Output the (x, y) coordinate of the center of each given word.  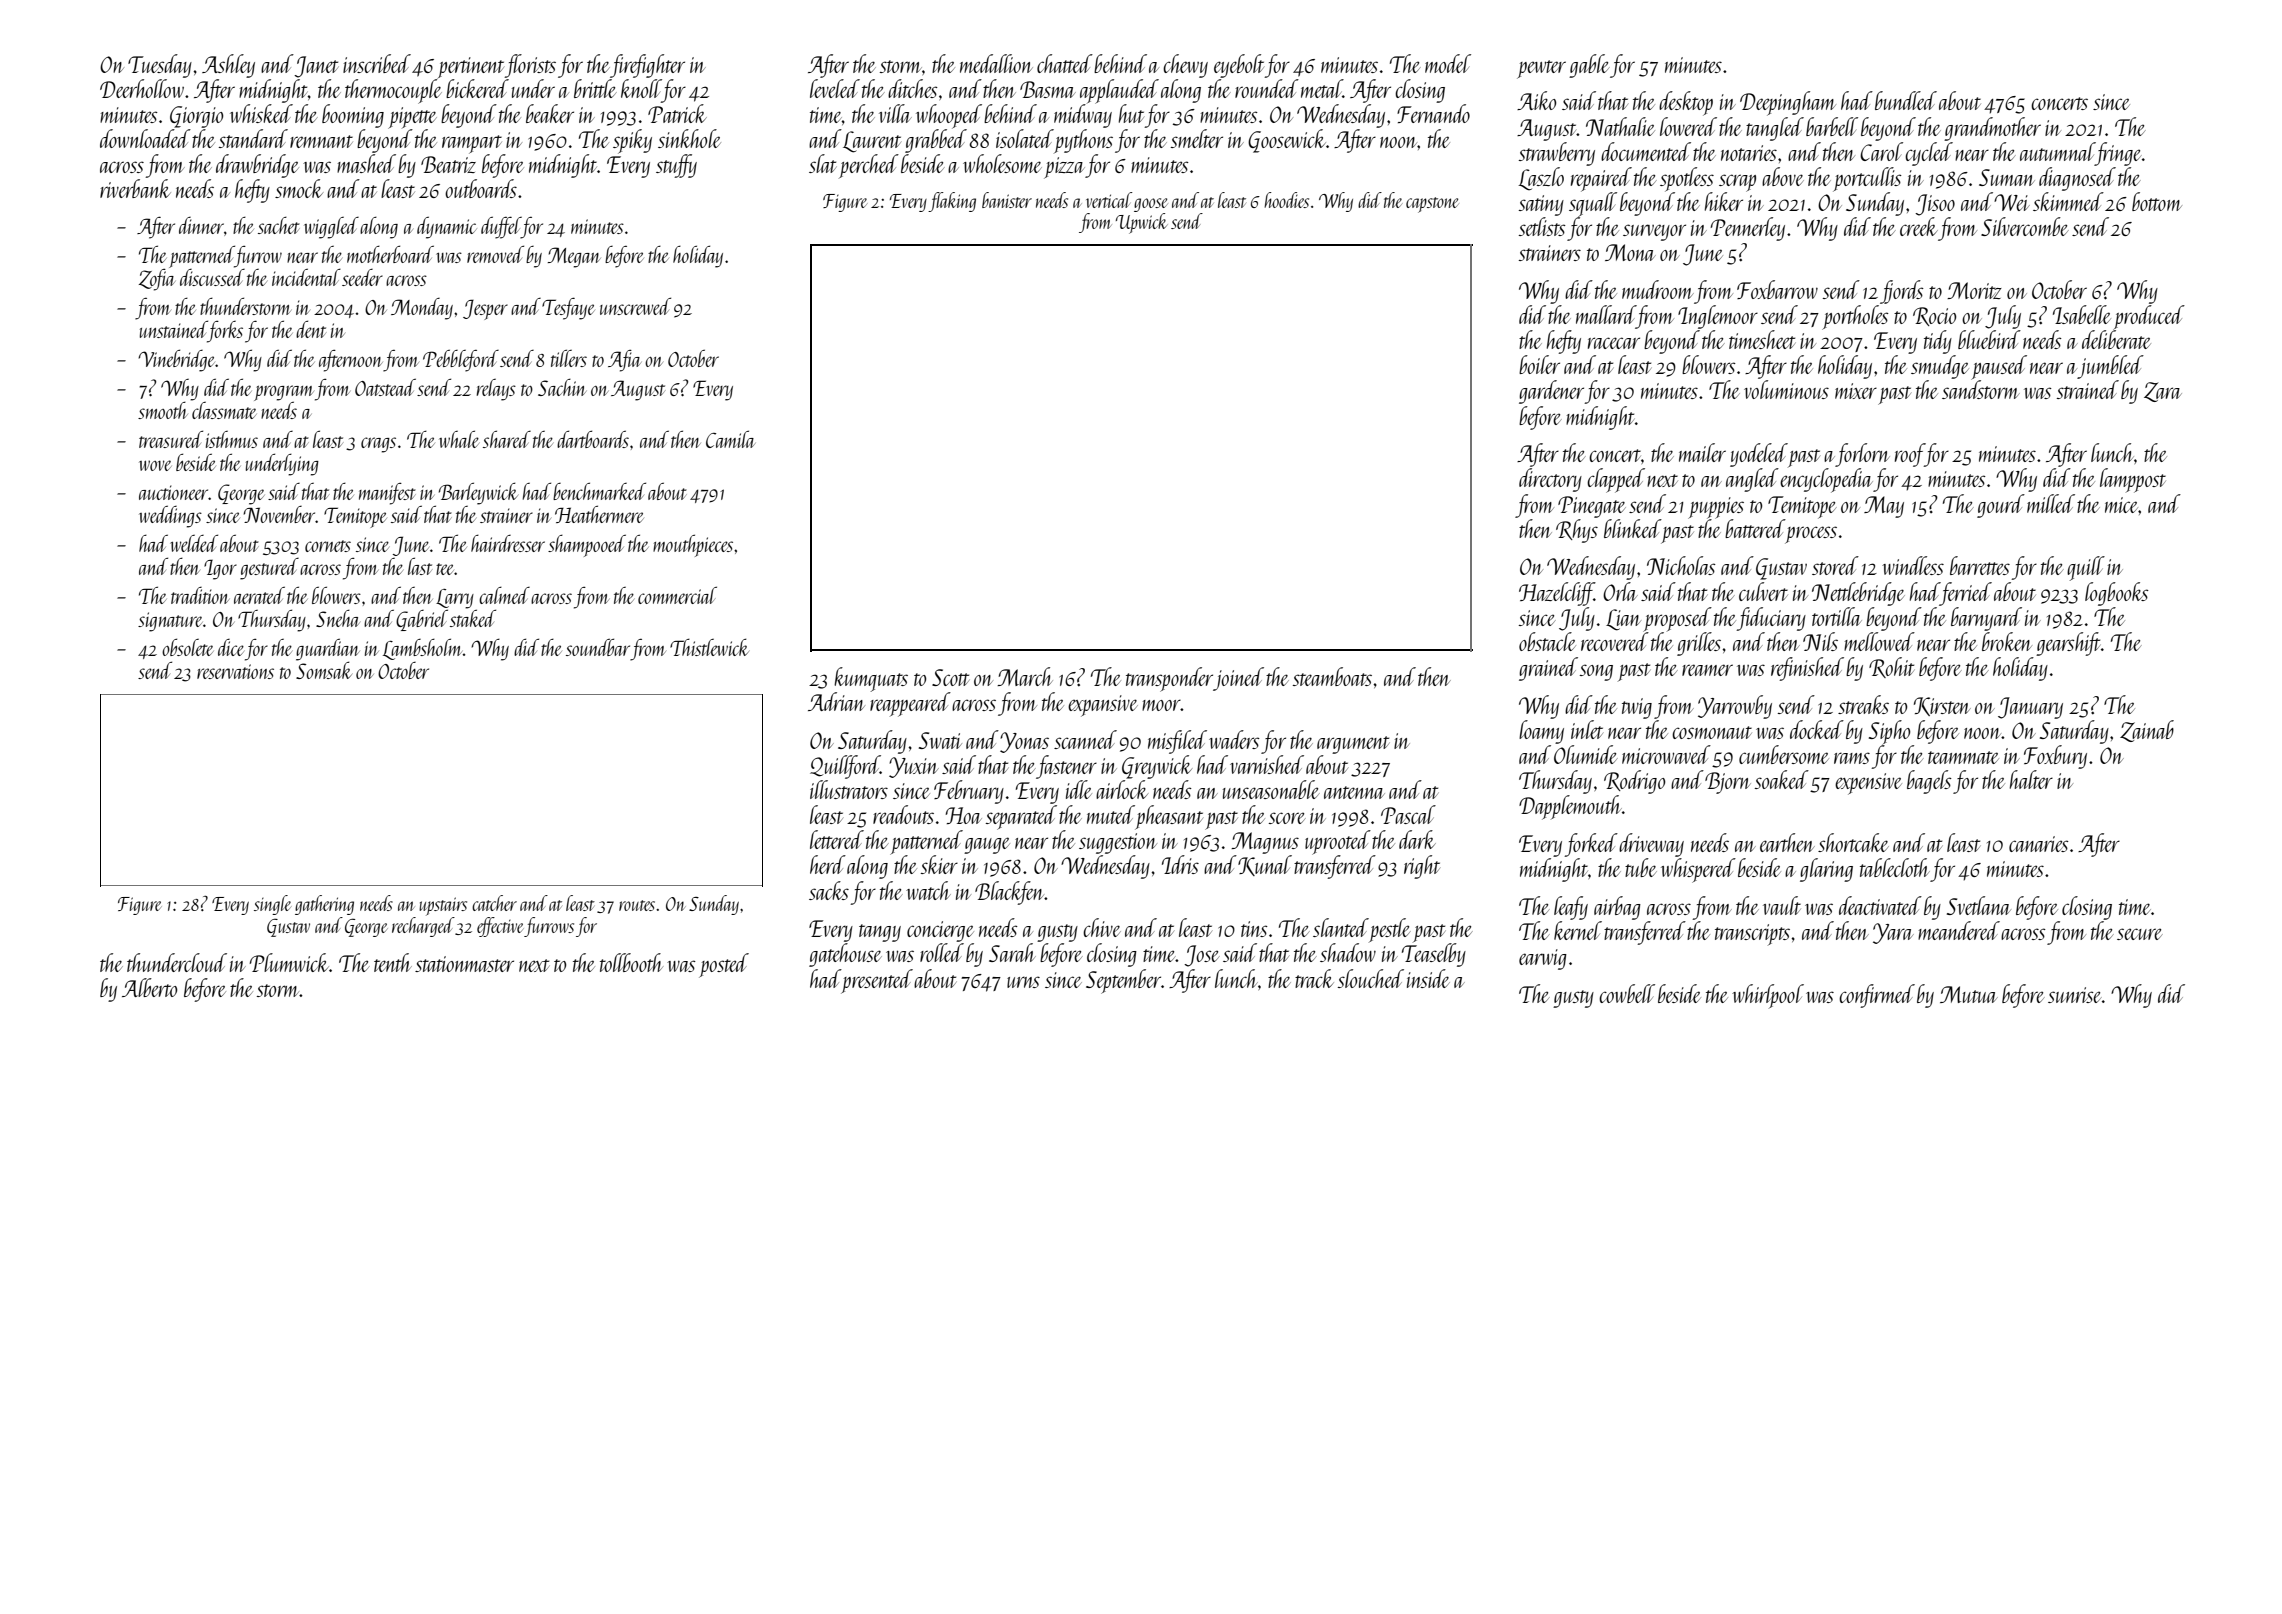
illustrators (849, 789)
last (420, 566)
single (272, 905)
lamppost (2133, 480)
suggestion (1118, 843)
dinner (201, 225)
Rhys (1577, 531)
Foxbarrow (1777, 289)
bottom (2157, 201)
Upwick (1142, 223)
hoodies (1286, 200)
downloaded (145, 138)
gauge (987, 845)
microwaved (1666, 754)
